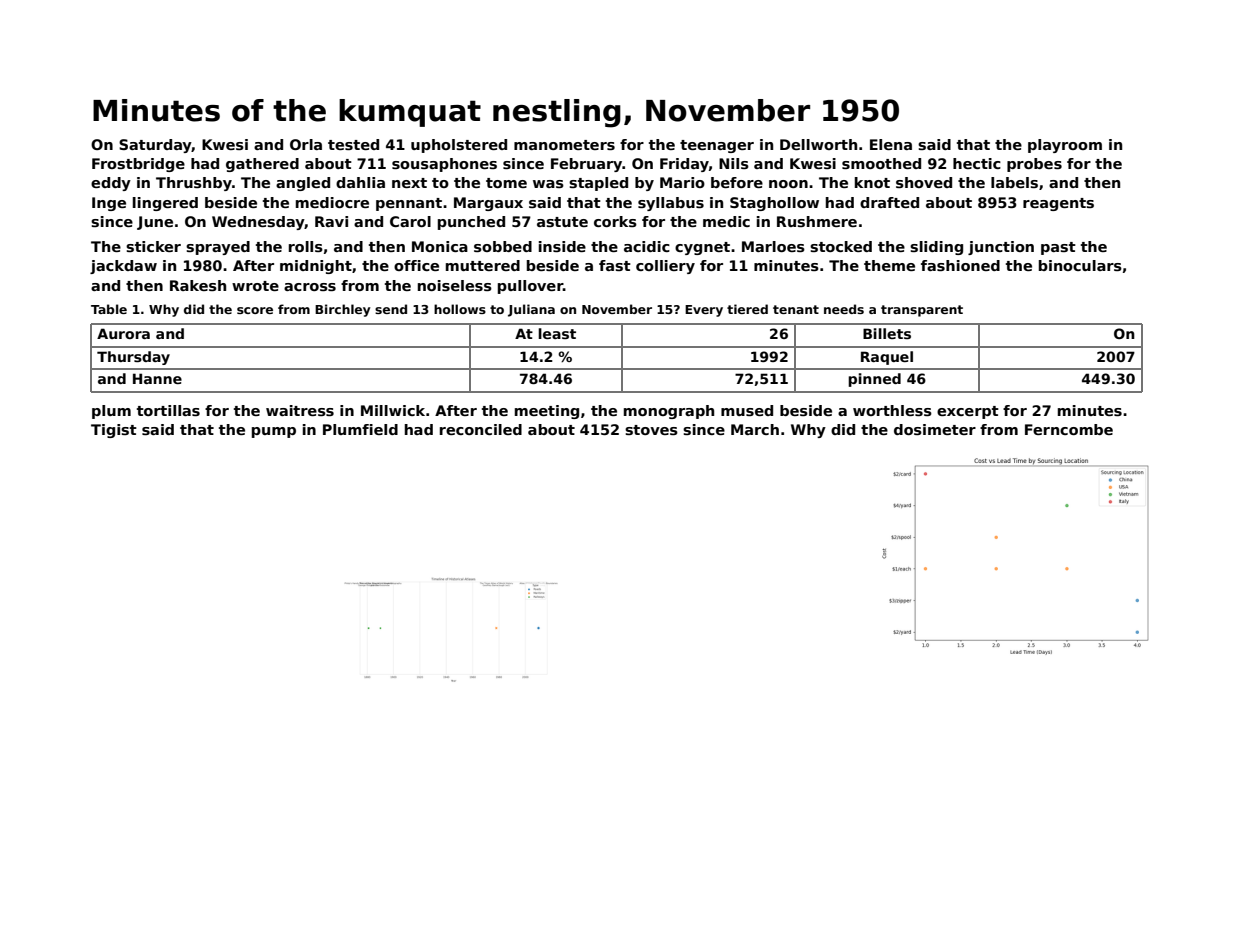 The image size is (1233, 952). Describe the element at coordinates (734, 163) in the screenshot. I see `Nils` at that location.
